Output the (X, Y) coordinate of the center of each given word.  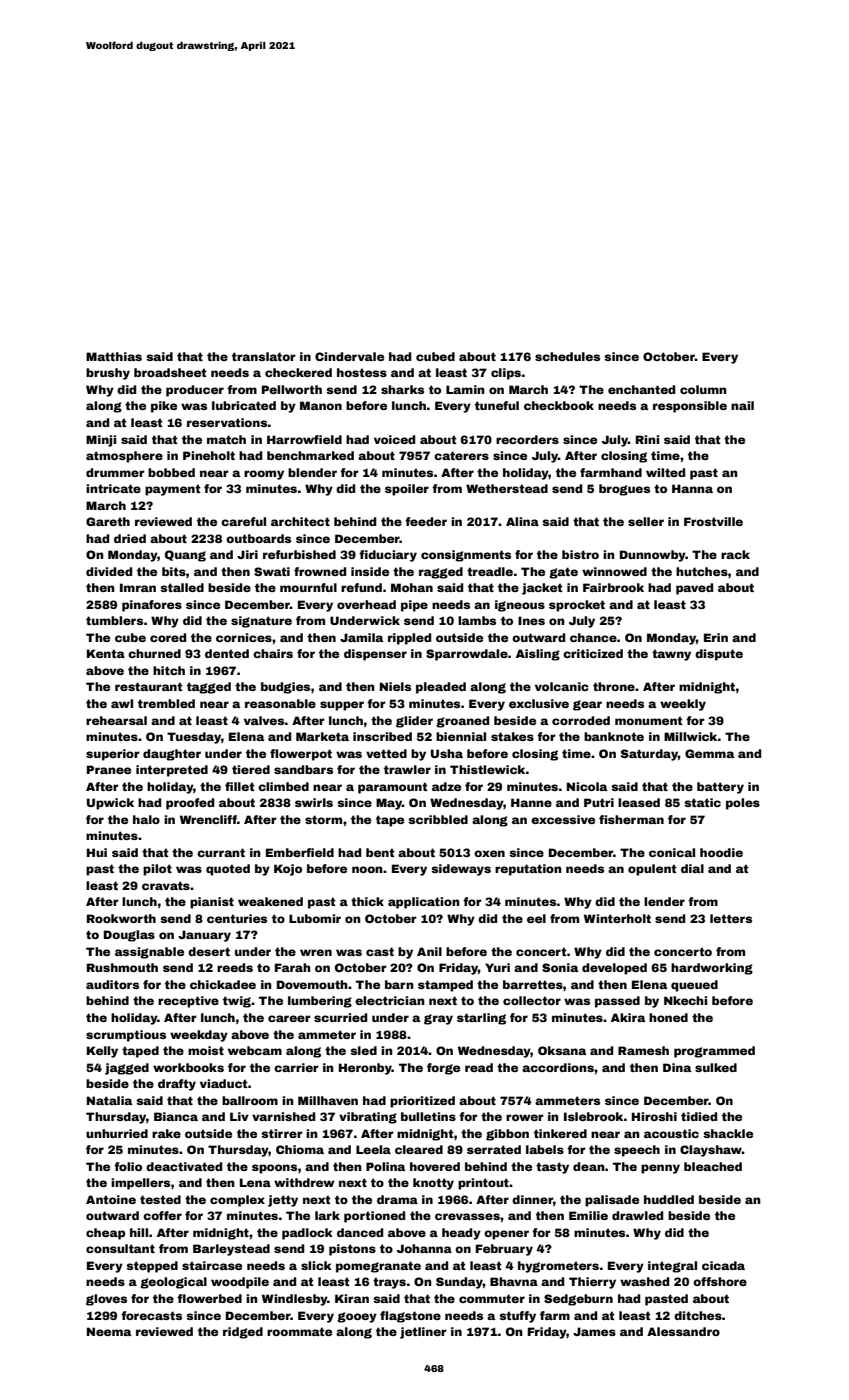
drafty (177, 1085)
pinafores (152, 606)
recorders (527, 439)
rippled (409, 639)
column (703, 389)
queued (694, 986)
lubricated (244, 405)
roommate (299, 1331)
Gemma (709, 753)
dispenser (375, 655)
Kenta (106, 653)
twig (237, 1002)
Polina (385, 1166)
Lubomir (315, 918)
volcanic (562, 686)
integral (672, 1267)
